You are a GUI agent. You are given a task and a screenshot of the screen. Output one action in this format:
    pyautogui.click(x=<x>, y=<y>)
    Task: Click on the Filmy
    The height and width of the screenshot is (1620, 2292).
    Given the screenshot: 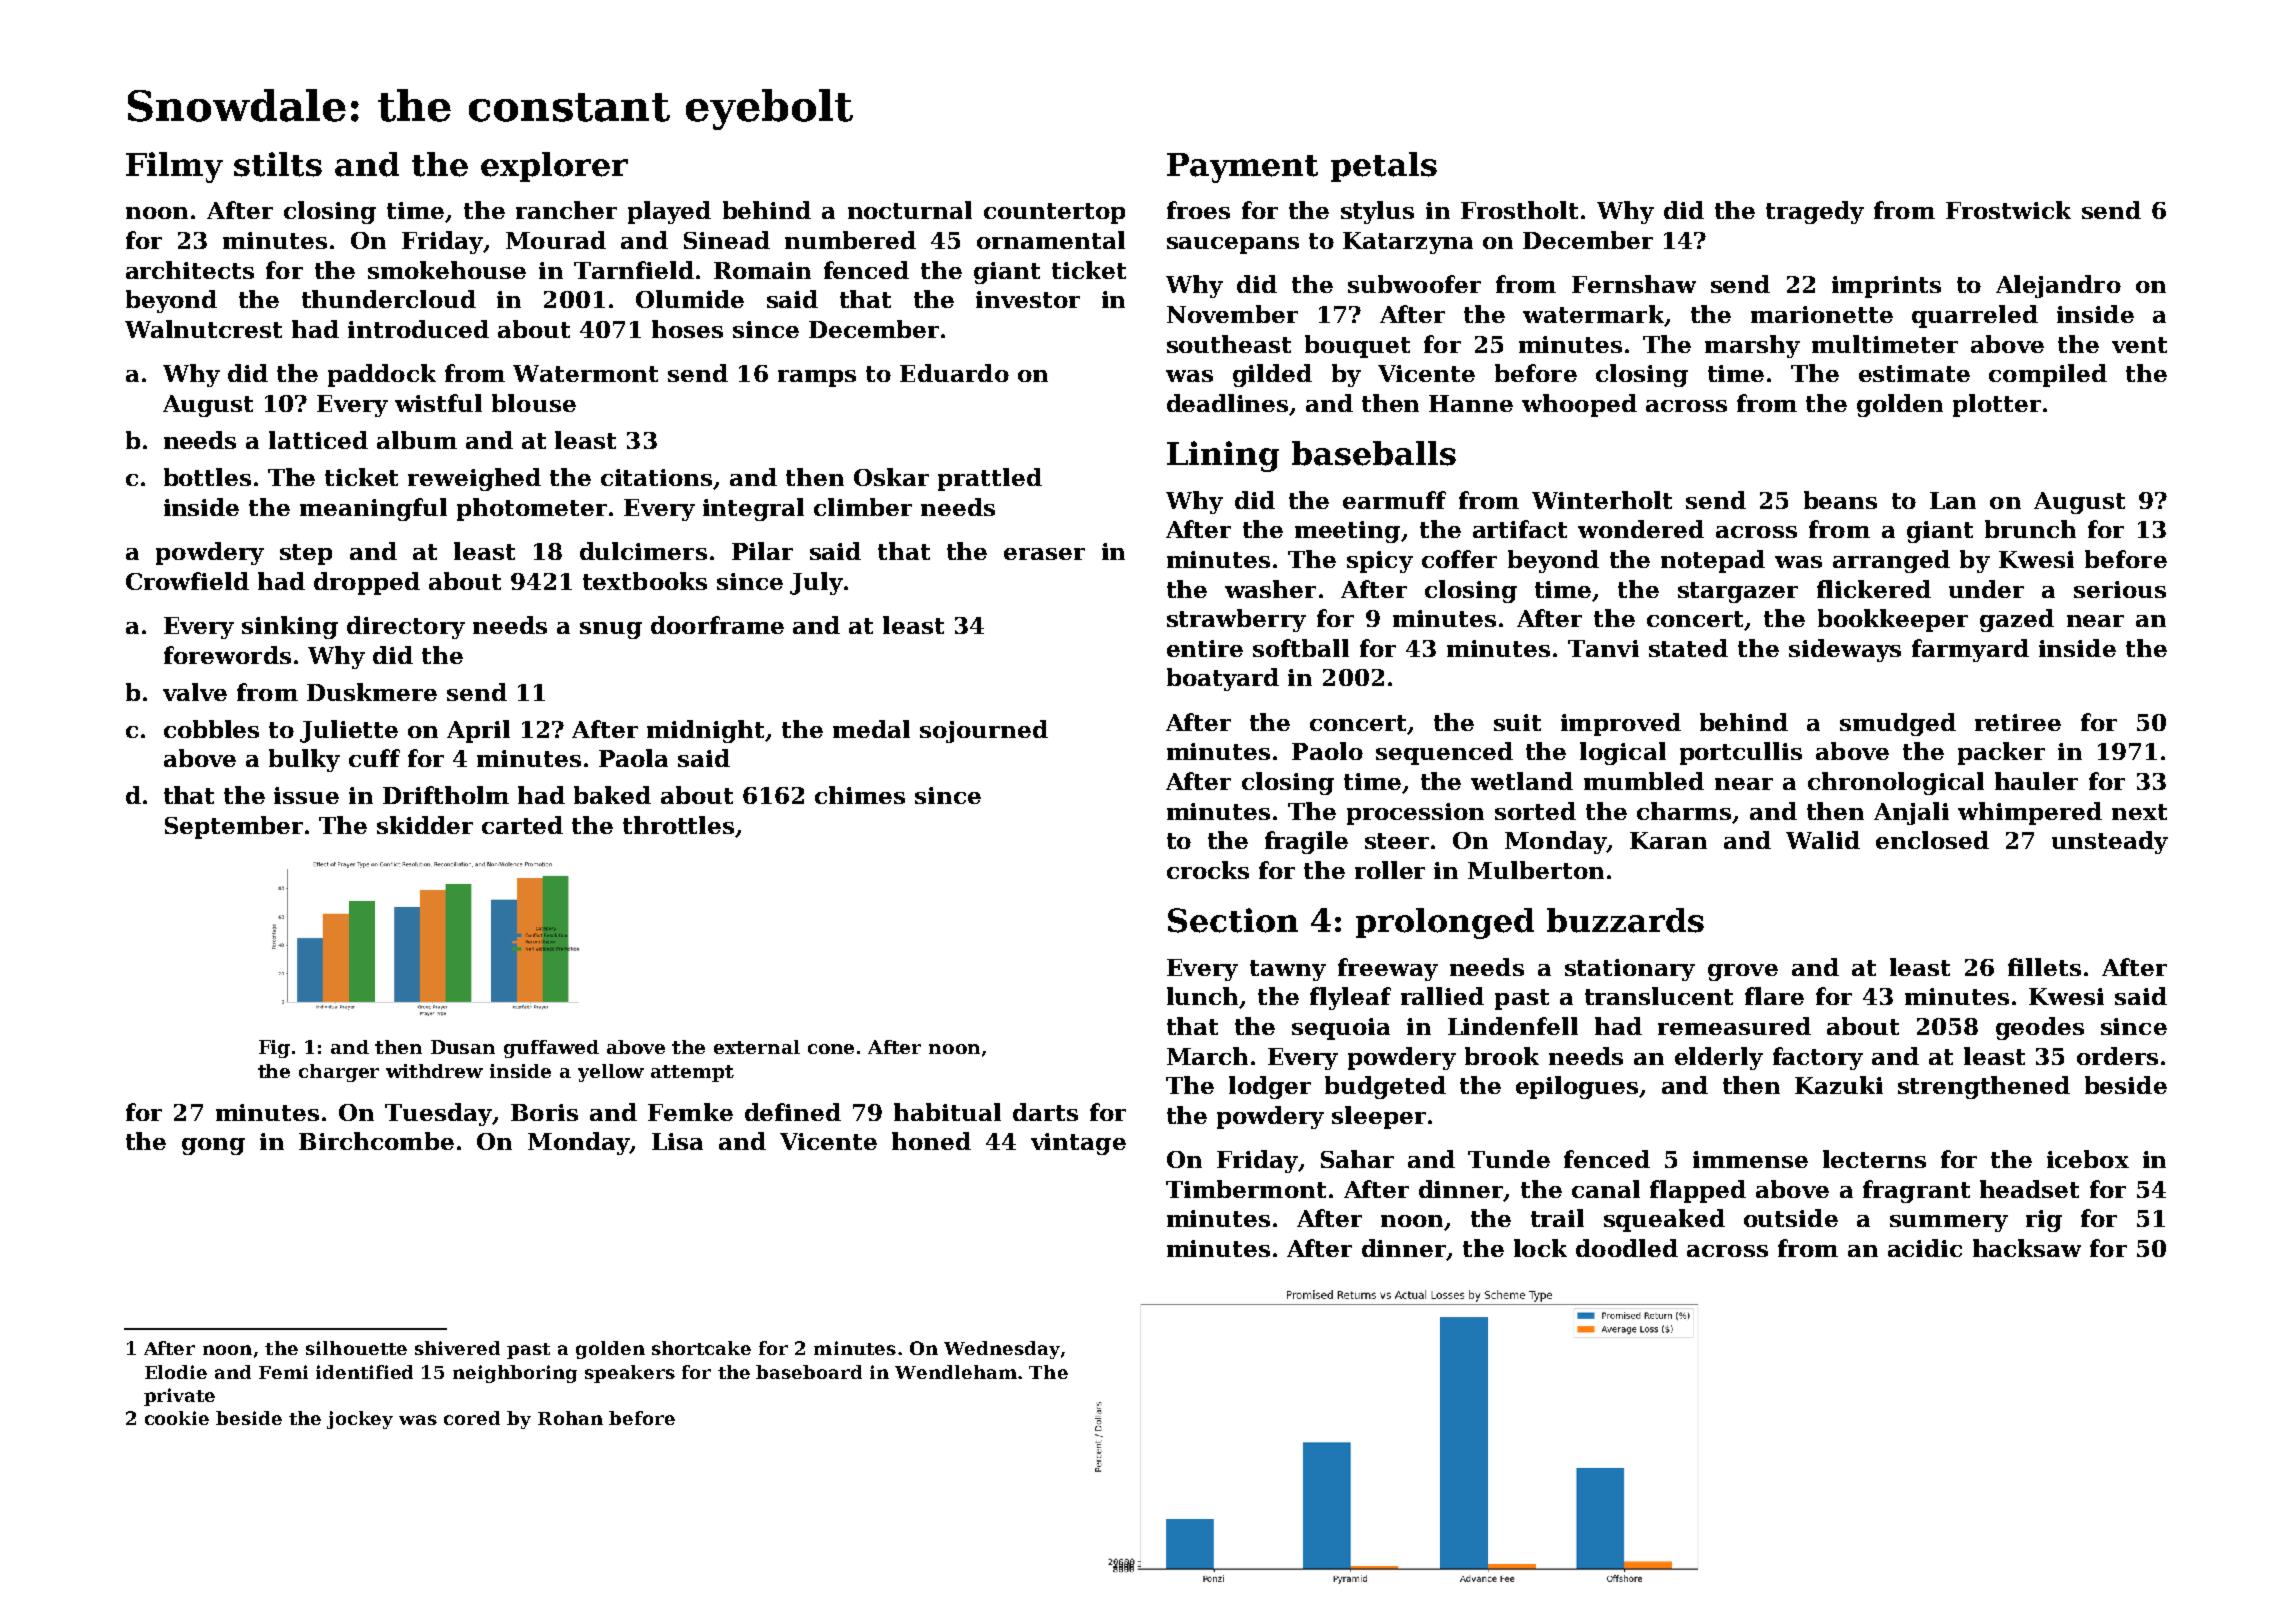 What is the action you would take?
    pyautogui.click(x=174, y=167)
